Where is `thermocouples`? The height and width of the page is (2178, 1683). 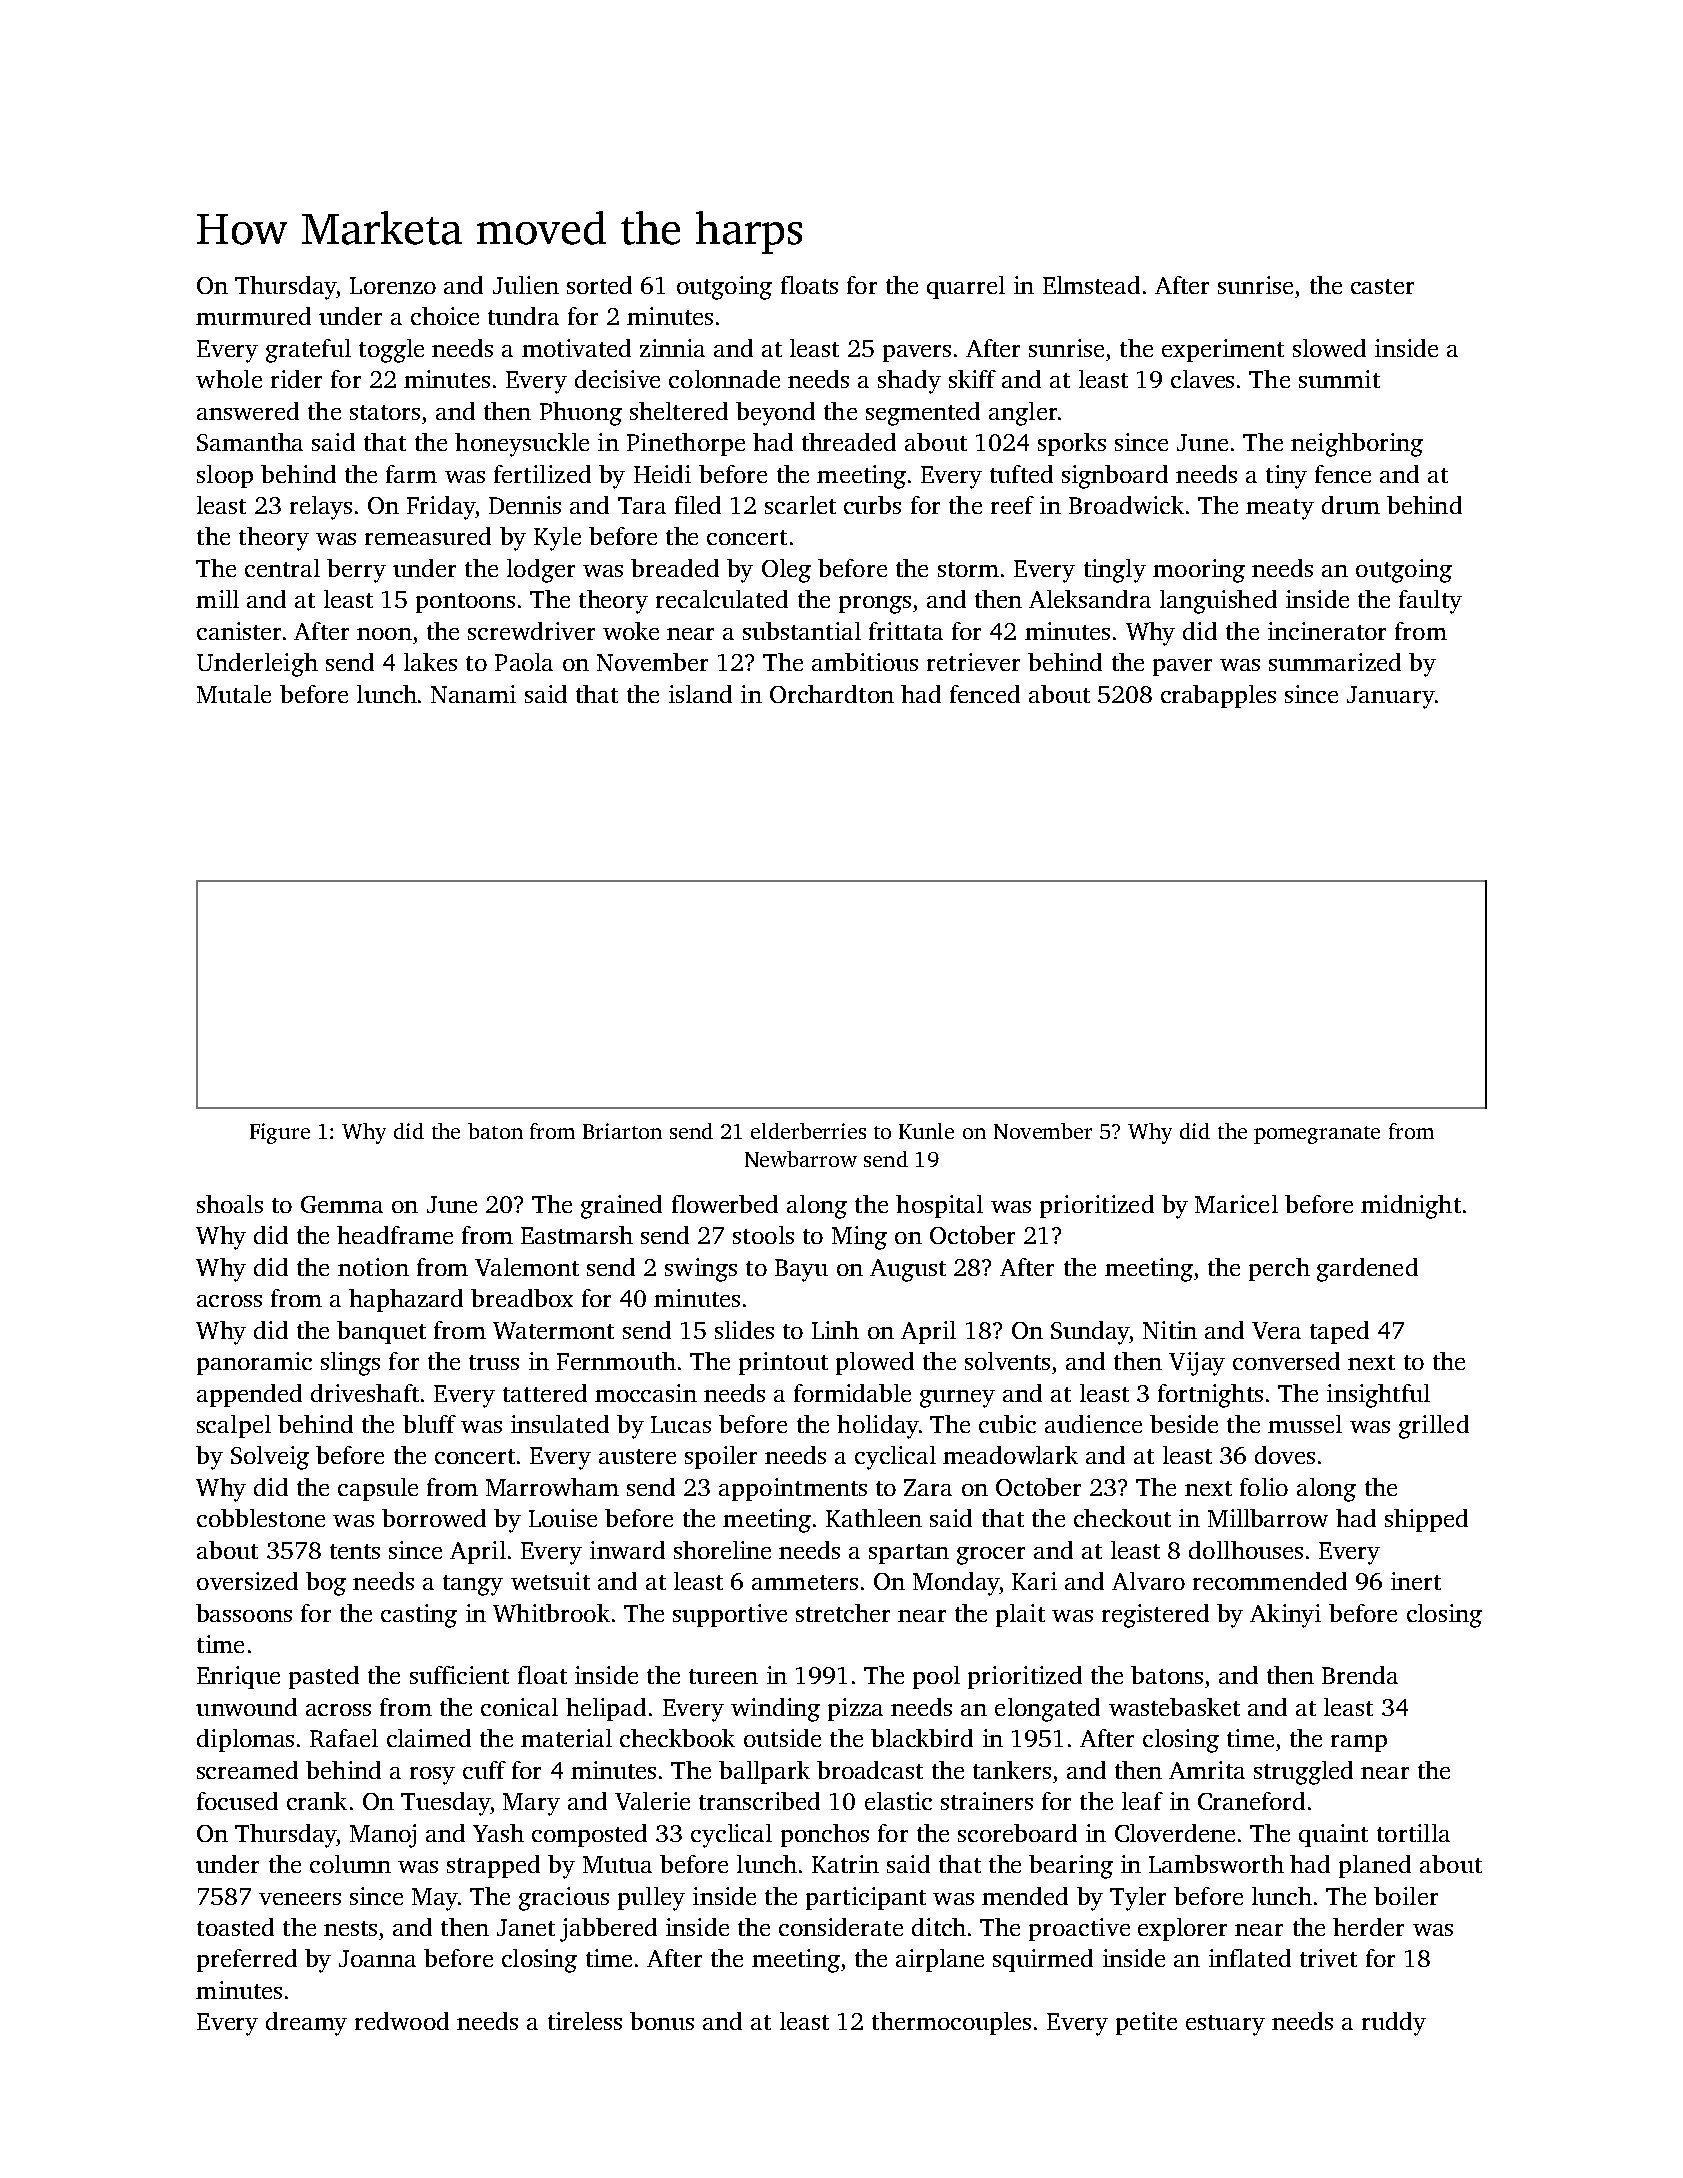 thermocouples is located at coordinates (951, 2023).
